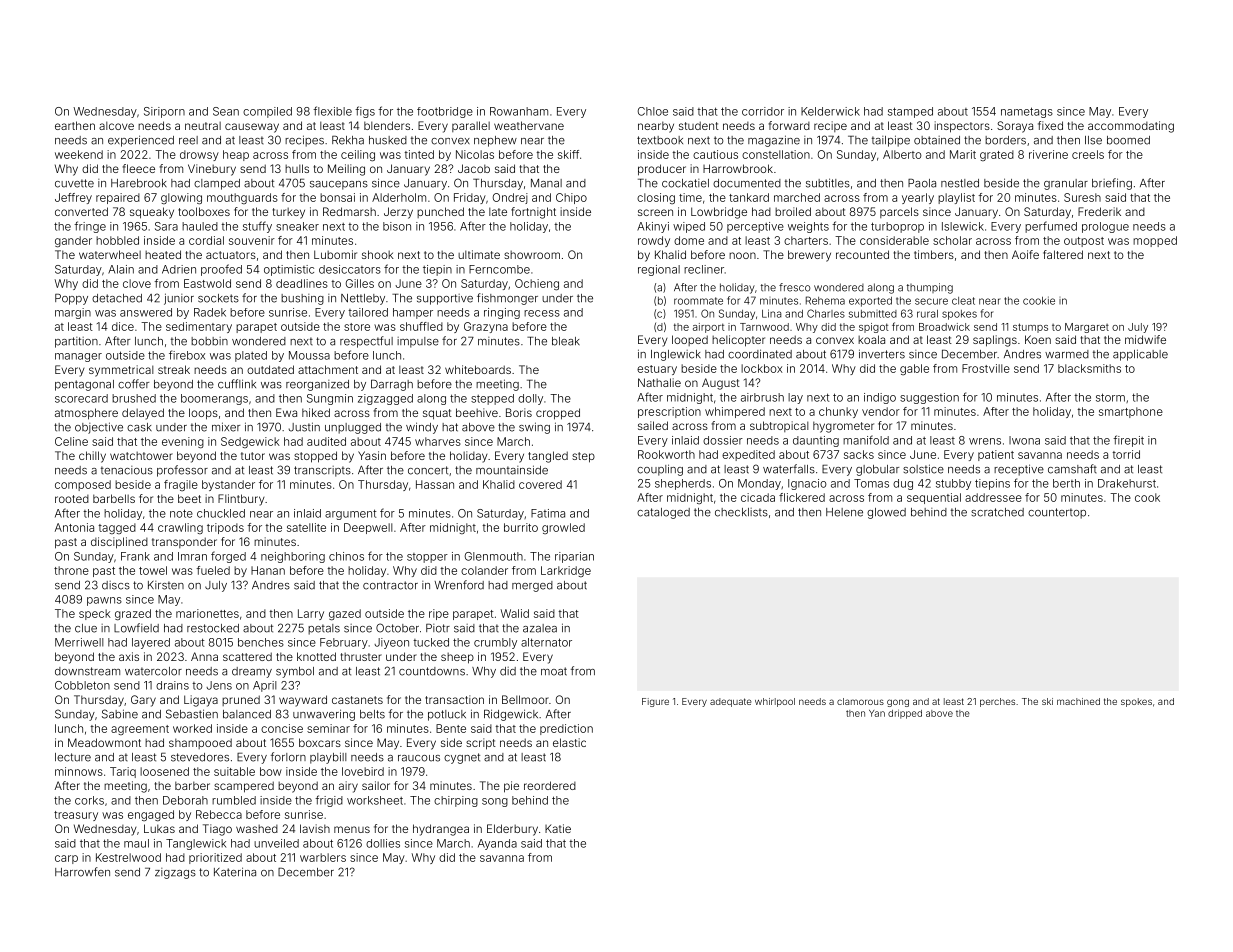 The width and height of the screenshot is (1233, 952). I want to click on Siriporn, so click(164, 112).
